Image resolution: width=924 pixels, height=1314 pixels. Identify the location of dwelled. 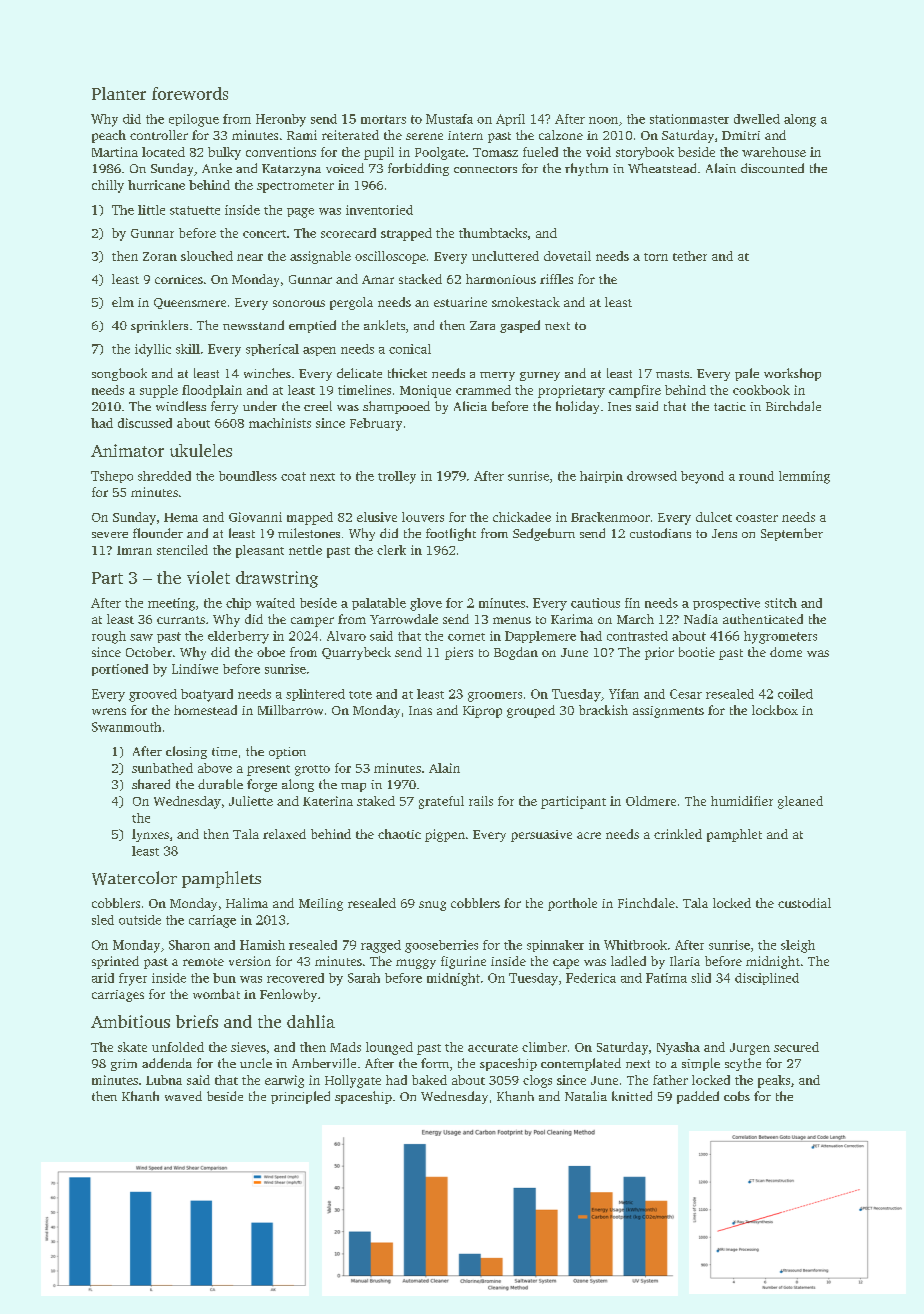
(757, 119).
